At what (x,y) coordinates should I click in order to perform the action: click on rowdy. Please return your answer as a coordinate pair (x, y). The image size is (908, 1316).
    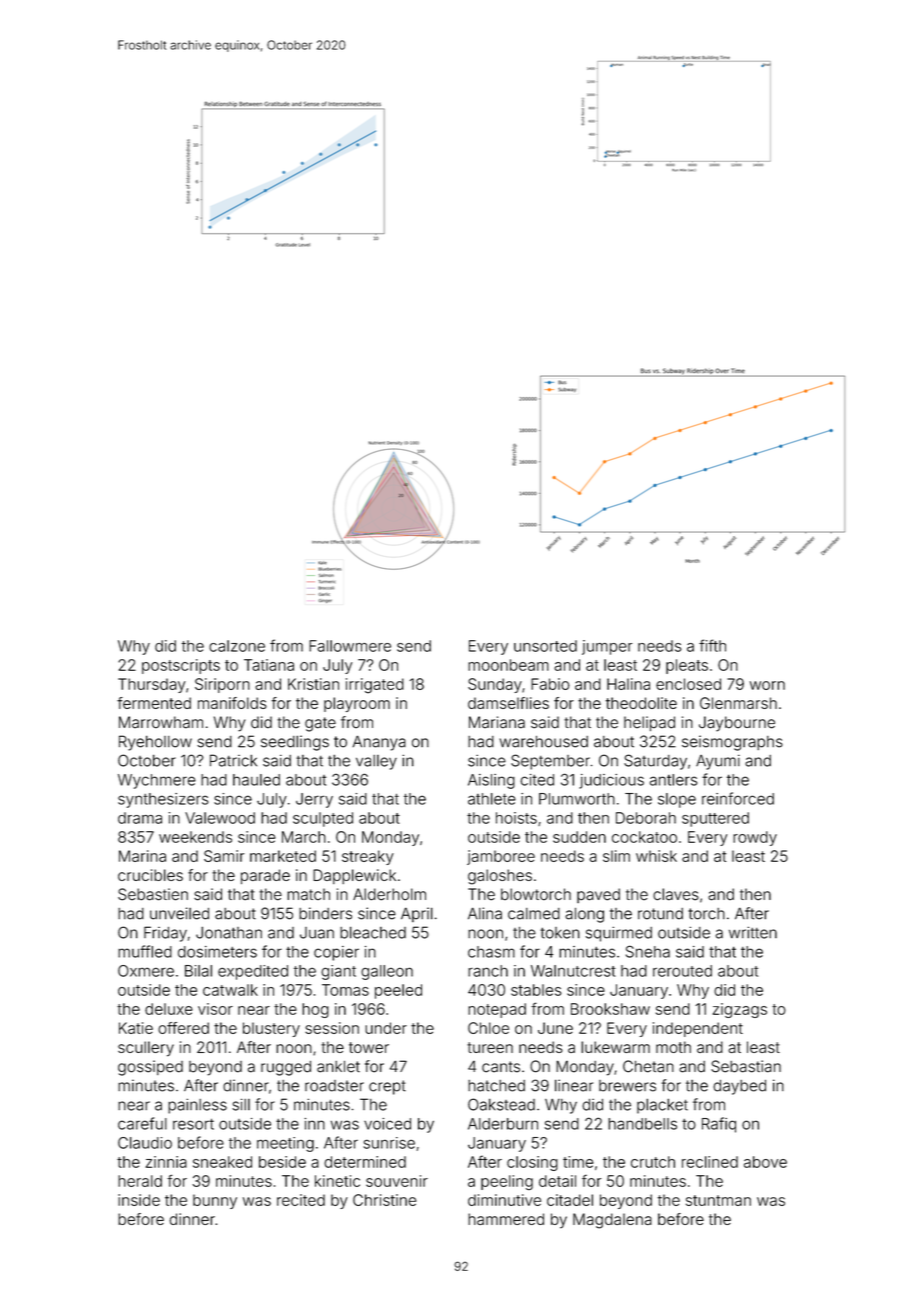
    Looking at the image, I should click on (755, 838).
